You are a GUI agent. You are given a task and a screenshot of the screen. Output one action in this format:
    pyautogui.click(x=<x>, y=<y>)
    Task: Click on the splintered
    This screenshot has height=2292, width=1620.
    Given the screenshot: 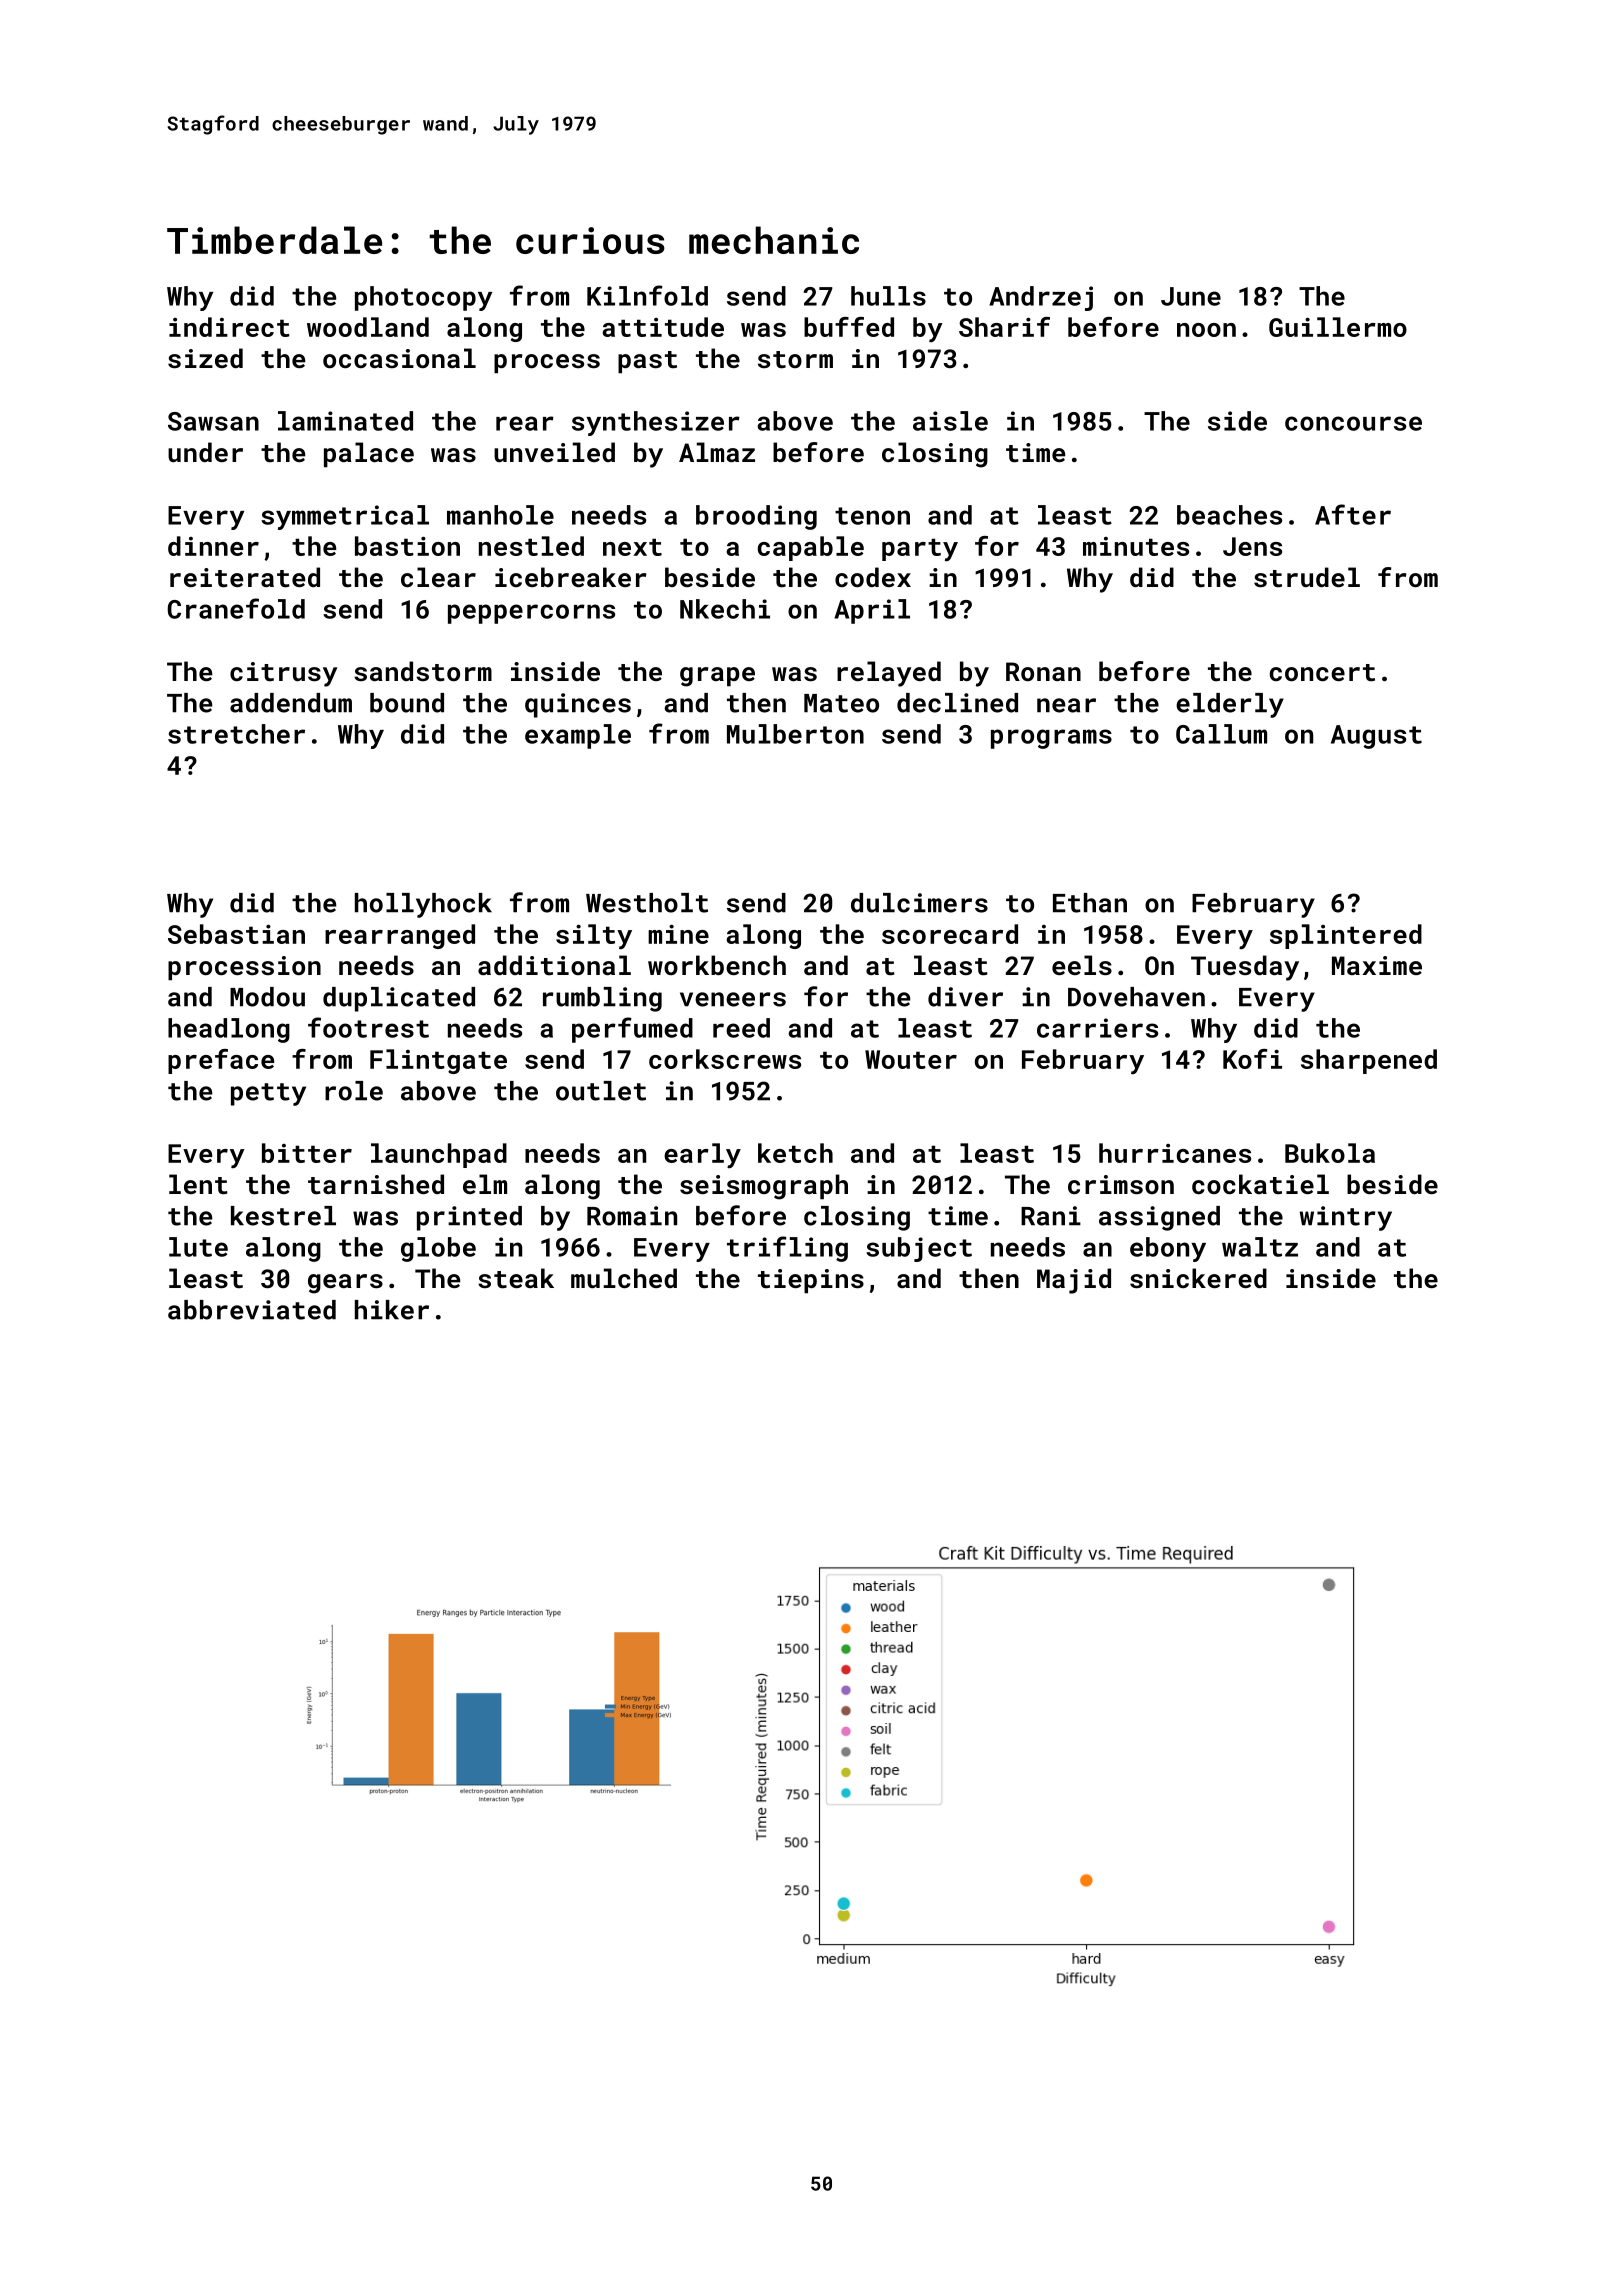 What is the action you would take?
    pyautogui.click(x=1346, y=936)
